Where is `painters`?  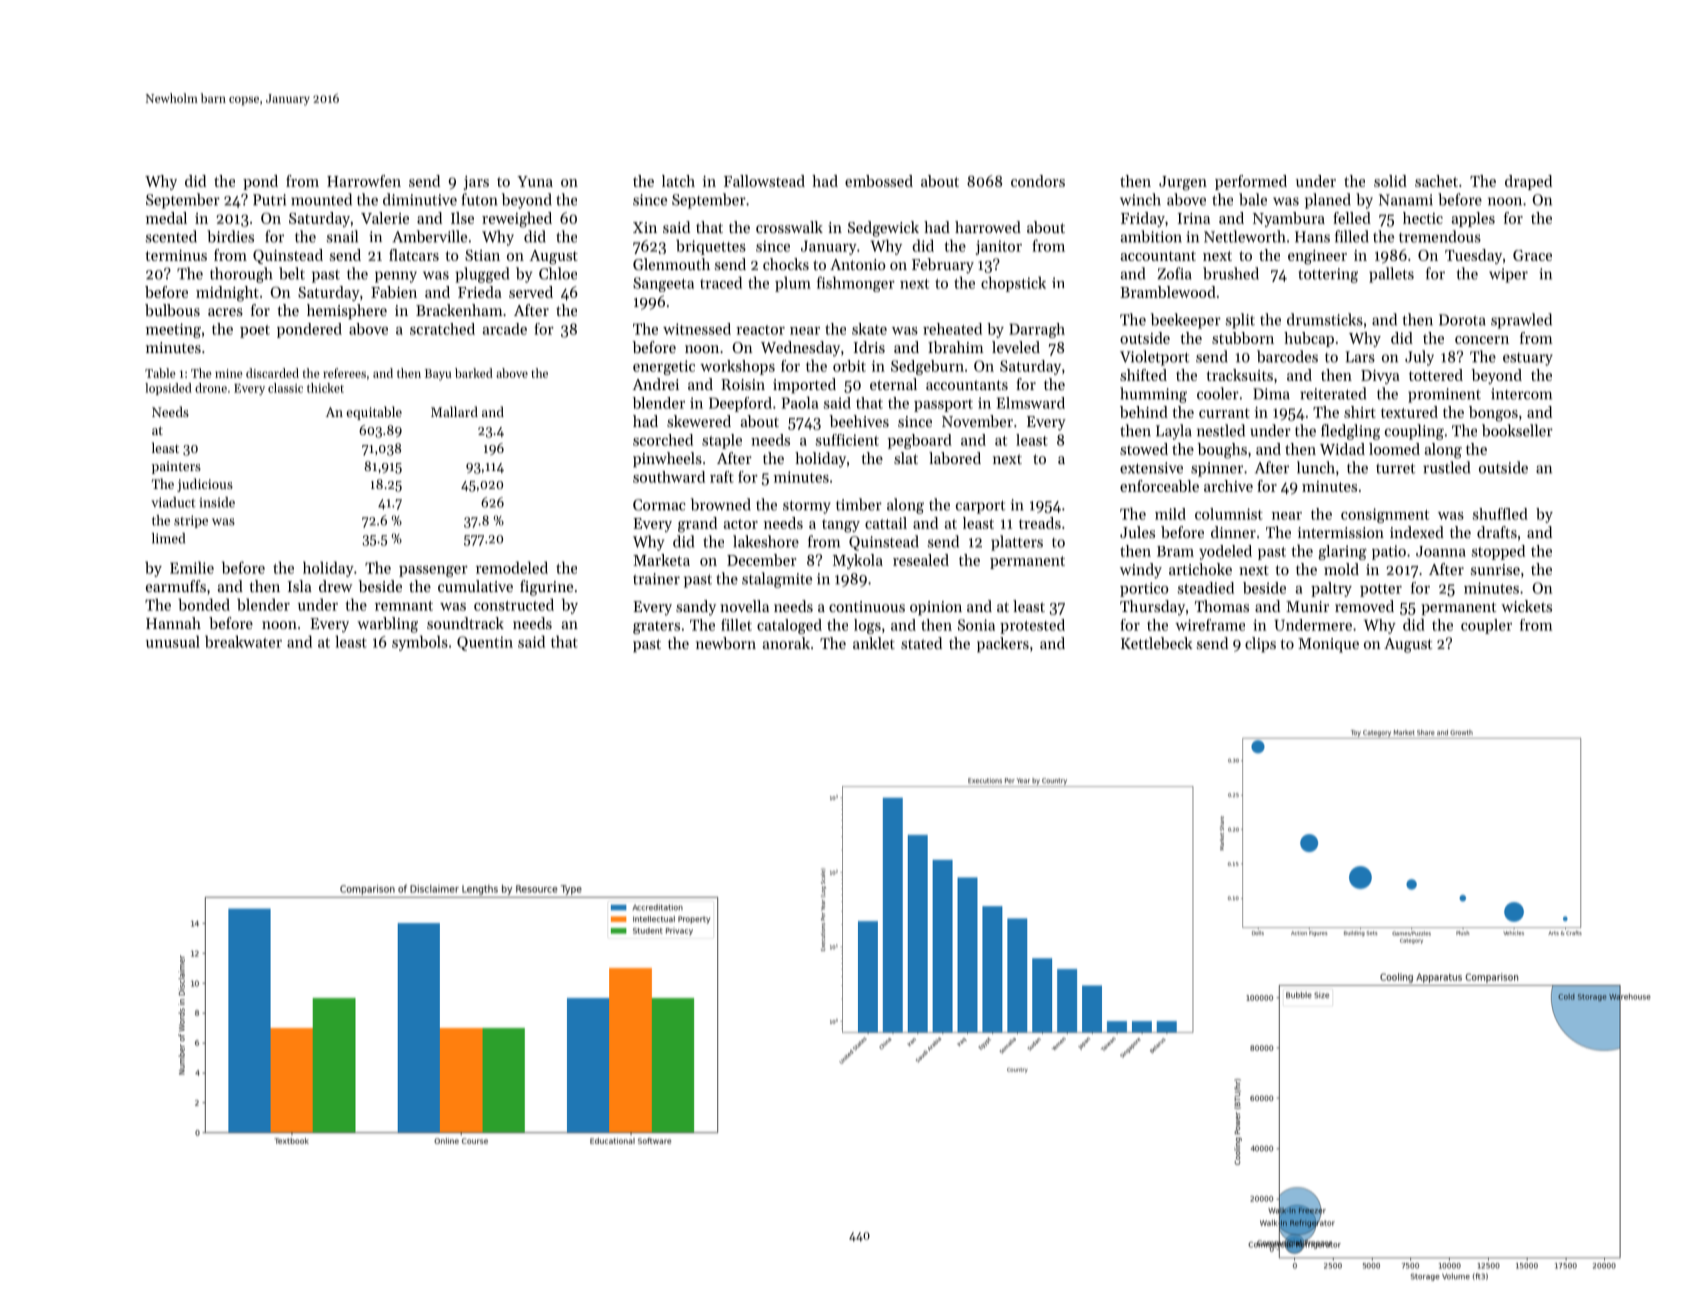 painters is located at coordinates (176, 467).
